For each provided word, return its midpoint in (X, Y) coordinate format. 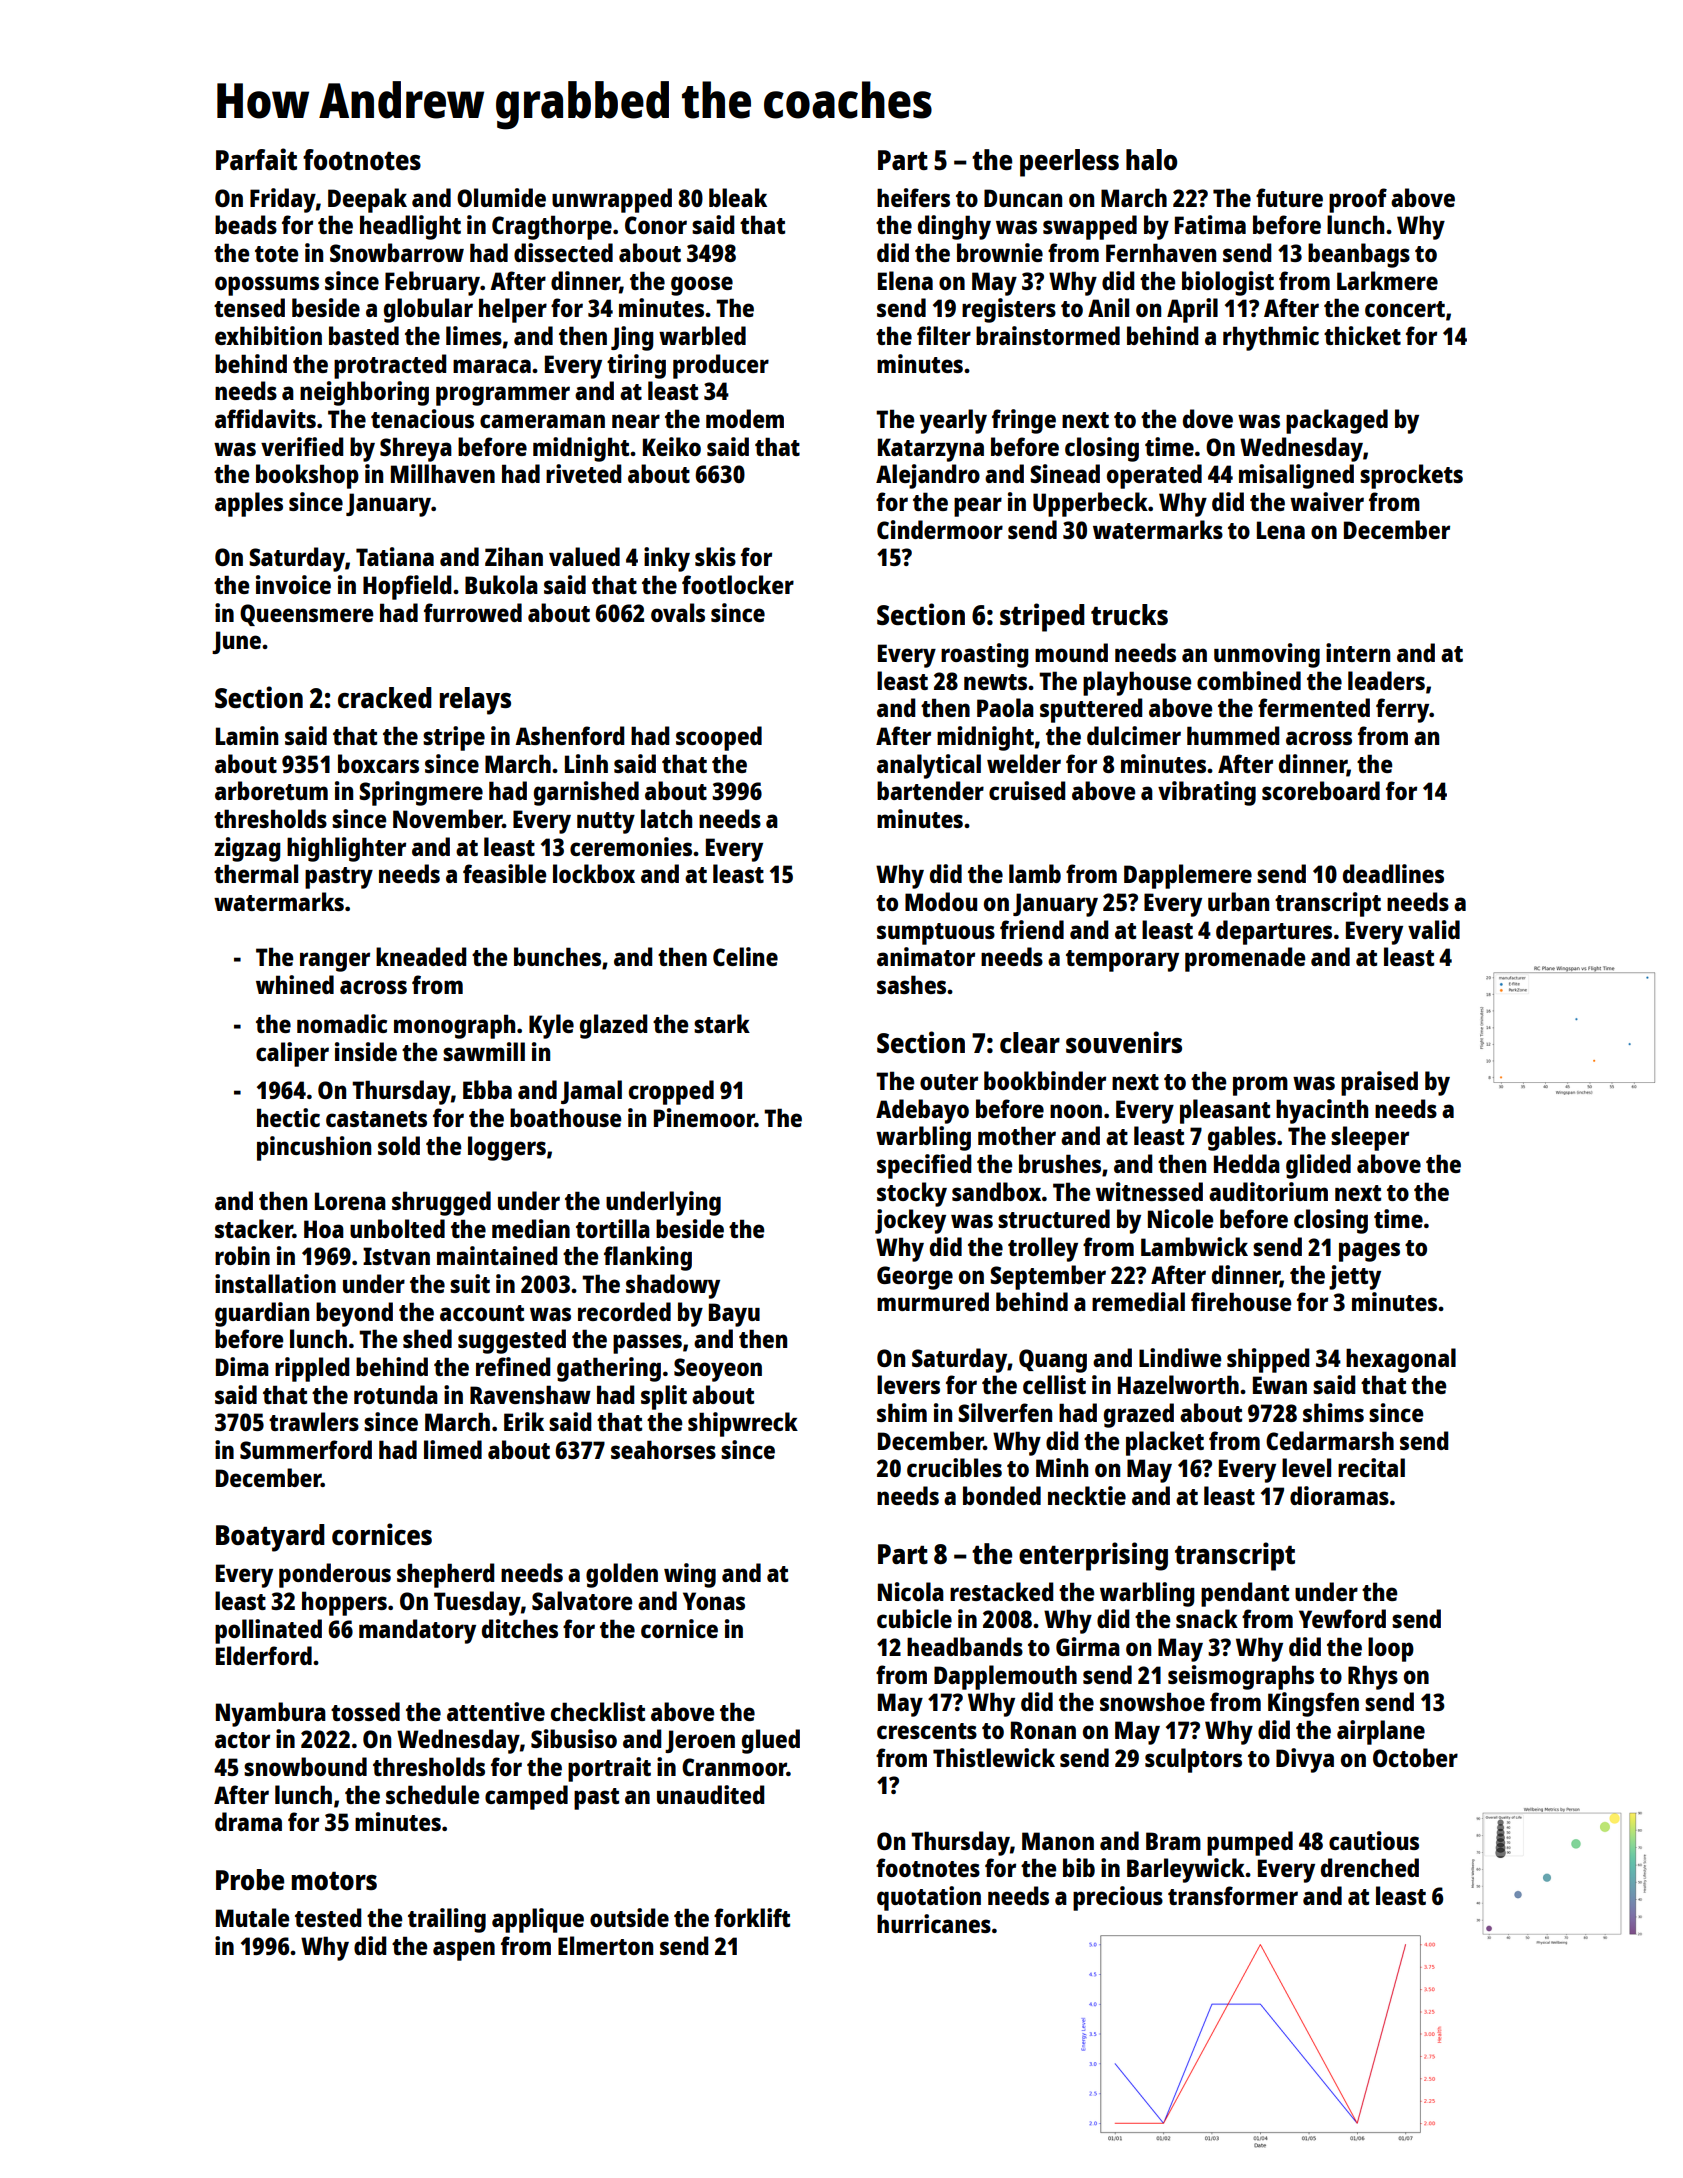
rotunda (396, 1394)
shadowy (673, 1286)
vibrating (1207, 793)
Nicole (1180, 1218)
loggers (507, 1148)
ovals (678, 612)
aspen (464, 1951)
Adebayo (922, 1111)
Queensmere (306, 615)
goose (702, 286)
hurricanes (934, 1923)
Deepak (367, 200)
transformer (1233, 1895)
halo (1151, 159)
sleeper (1370, 1138)
